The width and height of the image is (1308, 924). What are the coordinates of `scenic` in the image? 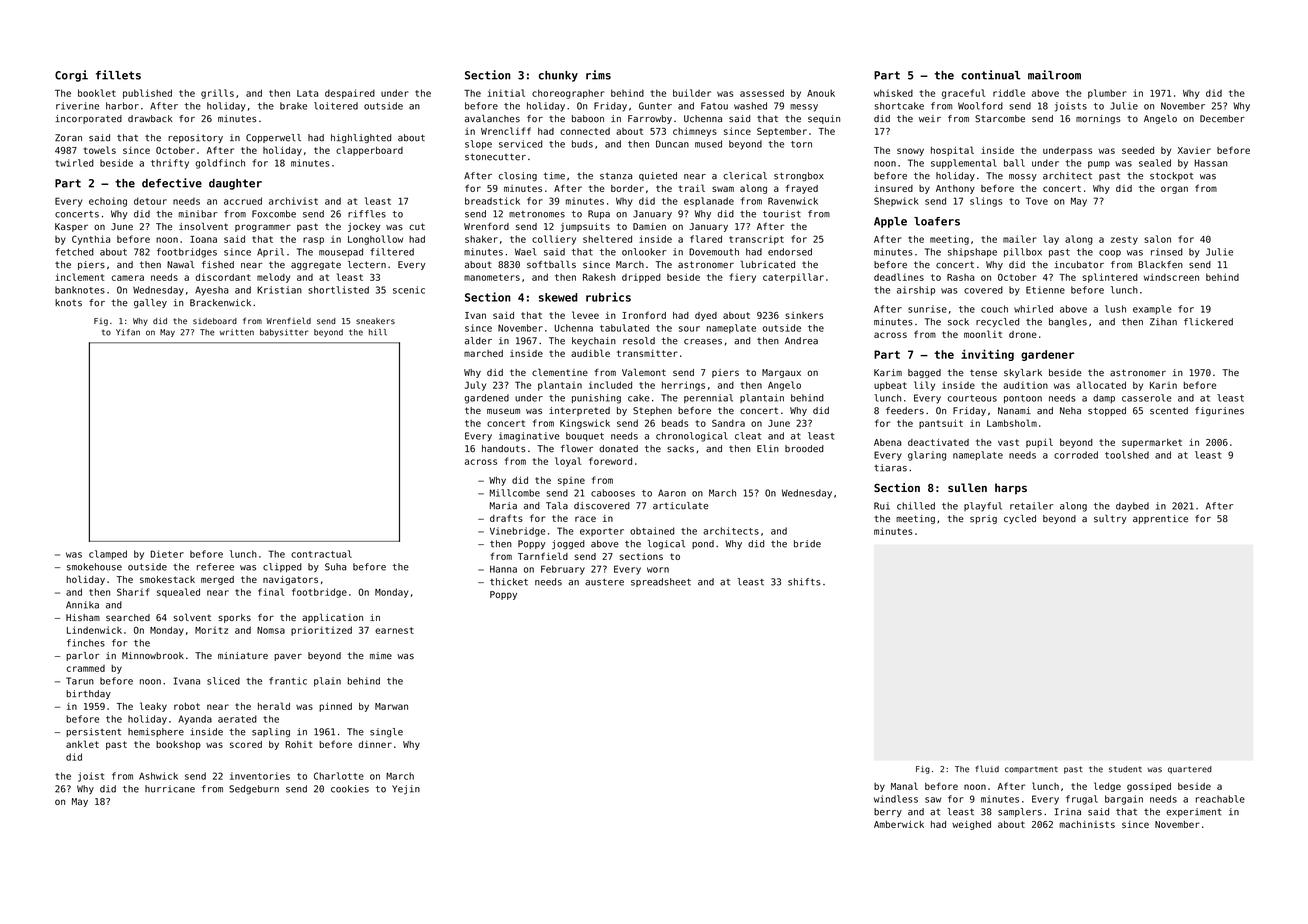 It's located at (409, 290).
